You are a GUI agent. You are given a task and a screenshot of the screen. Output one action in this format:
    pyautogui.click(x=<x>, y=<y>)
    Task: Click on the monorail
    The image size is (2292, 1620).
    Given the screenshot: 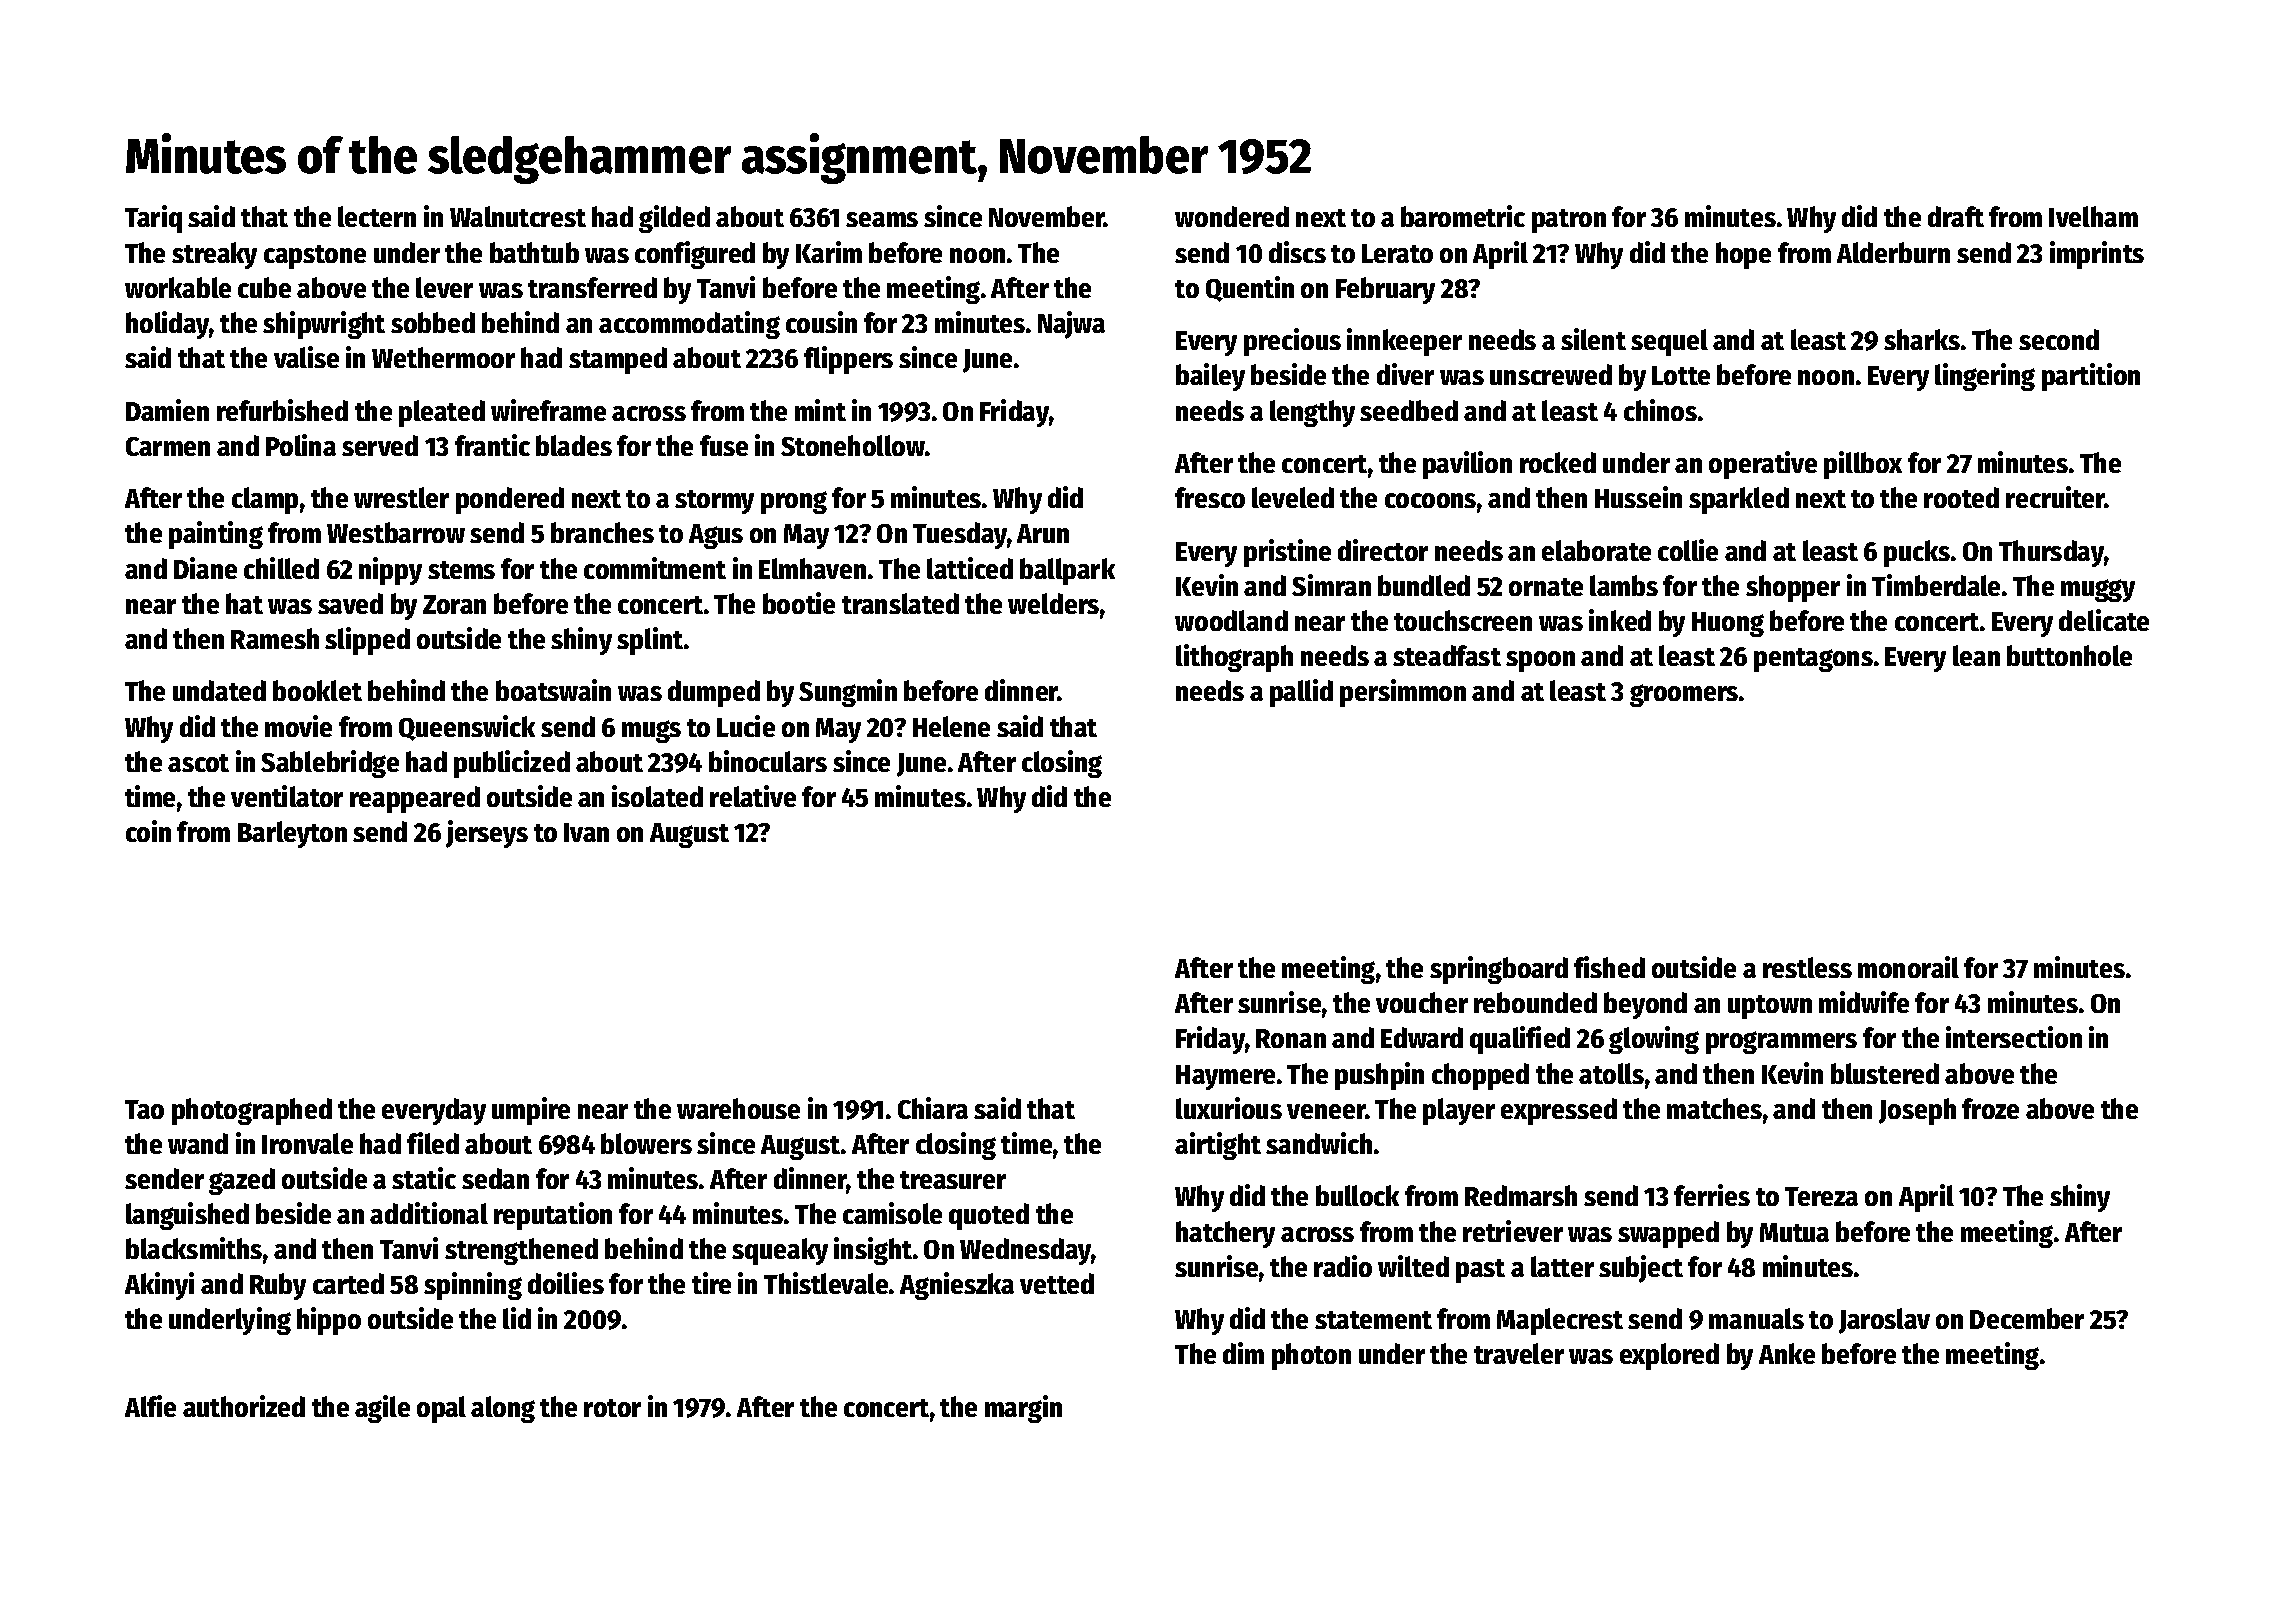 What is the action you would take?
    pyautogui.click(x=1908, y=967)
